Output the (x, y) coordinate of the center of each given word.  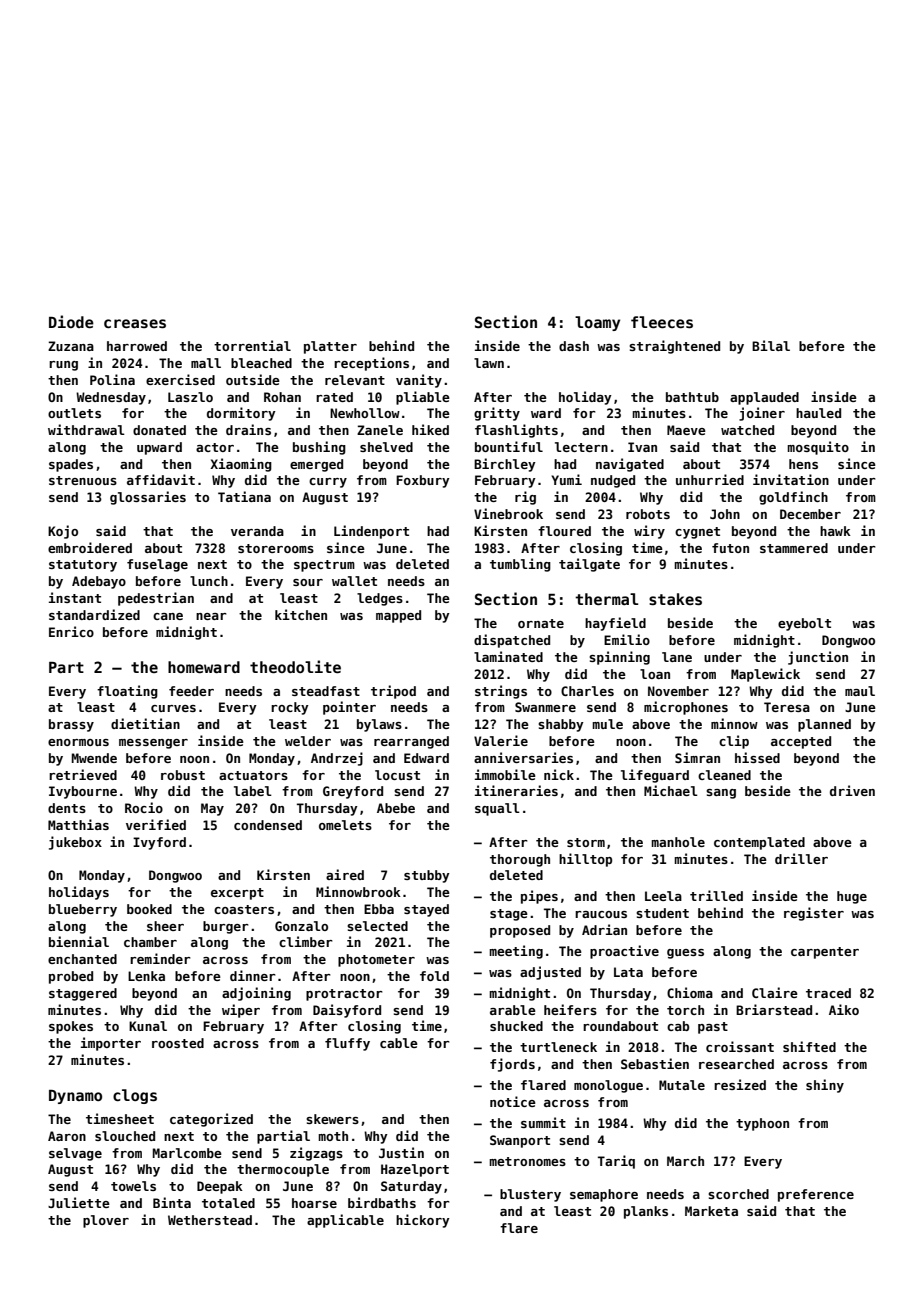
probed (71, 977)
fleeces (662, 322)
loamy (597, 323)
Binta (172, 1202)
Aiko (844, 1009)
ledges (380, 599)
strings (501, 692)
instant (75, 597)
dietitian (145, 723)
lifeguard (655, 776)
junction (818, 658)
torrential (252, 345)
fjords (512, 1065)
